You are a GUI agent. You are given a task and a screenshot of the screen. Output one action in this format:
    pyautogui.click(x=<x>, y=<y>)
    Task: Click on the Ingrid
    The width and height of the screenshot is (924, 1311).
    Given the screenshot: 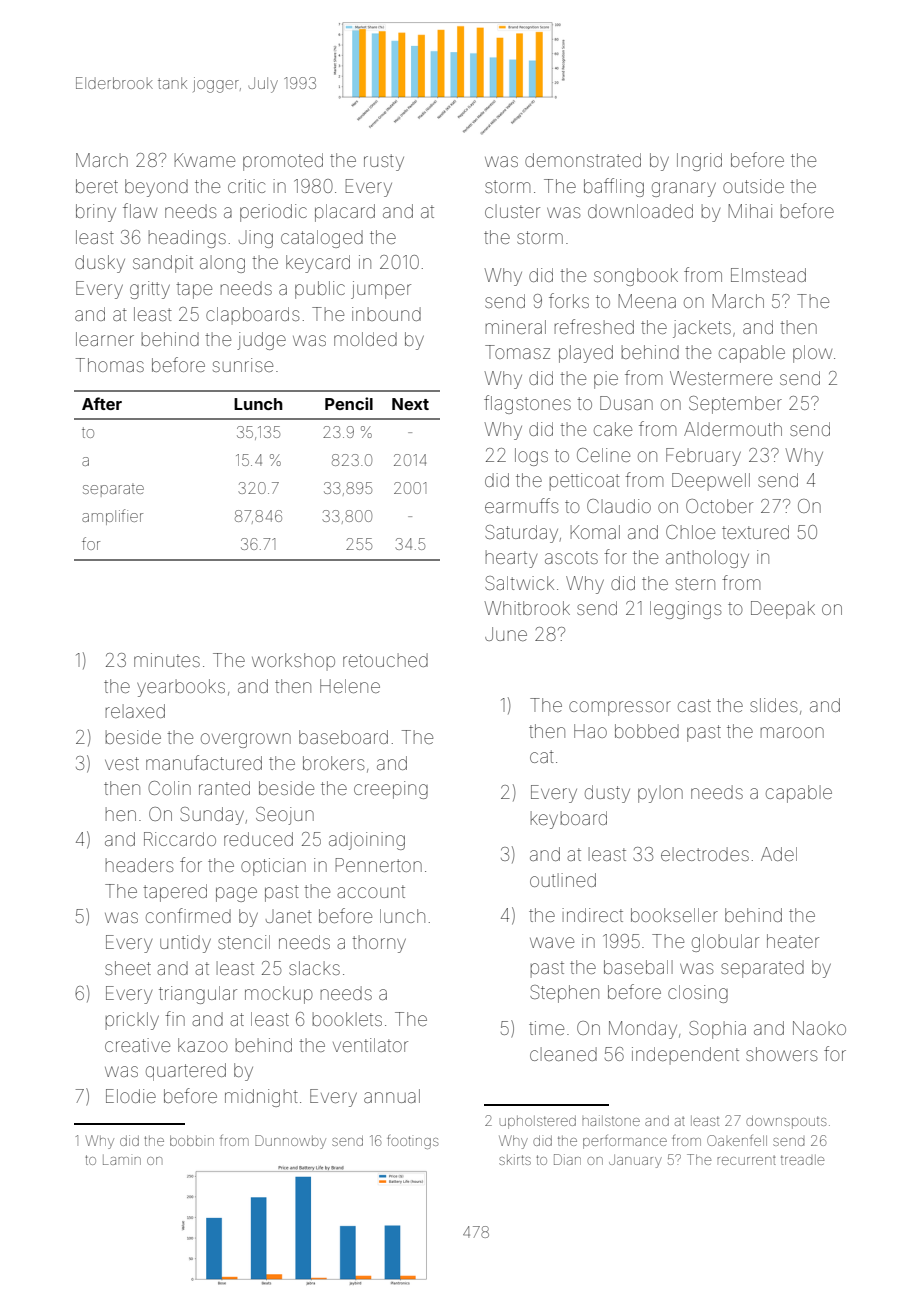 What is the action you would take?
    pyautogui.click(x=699, y=162)
